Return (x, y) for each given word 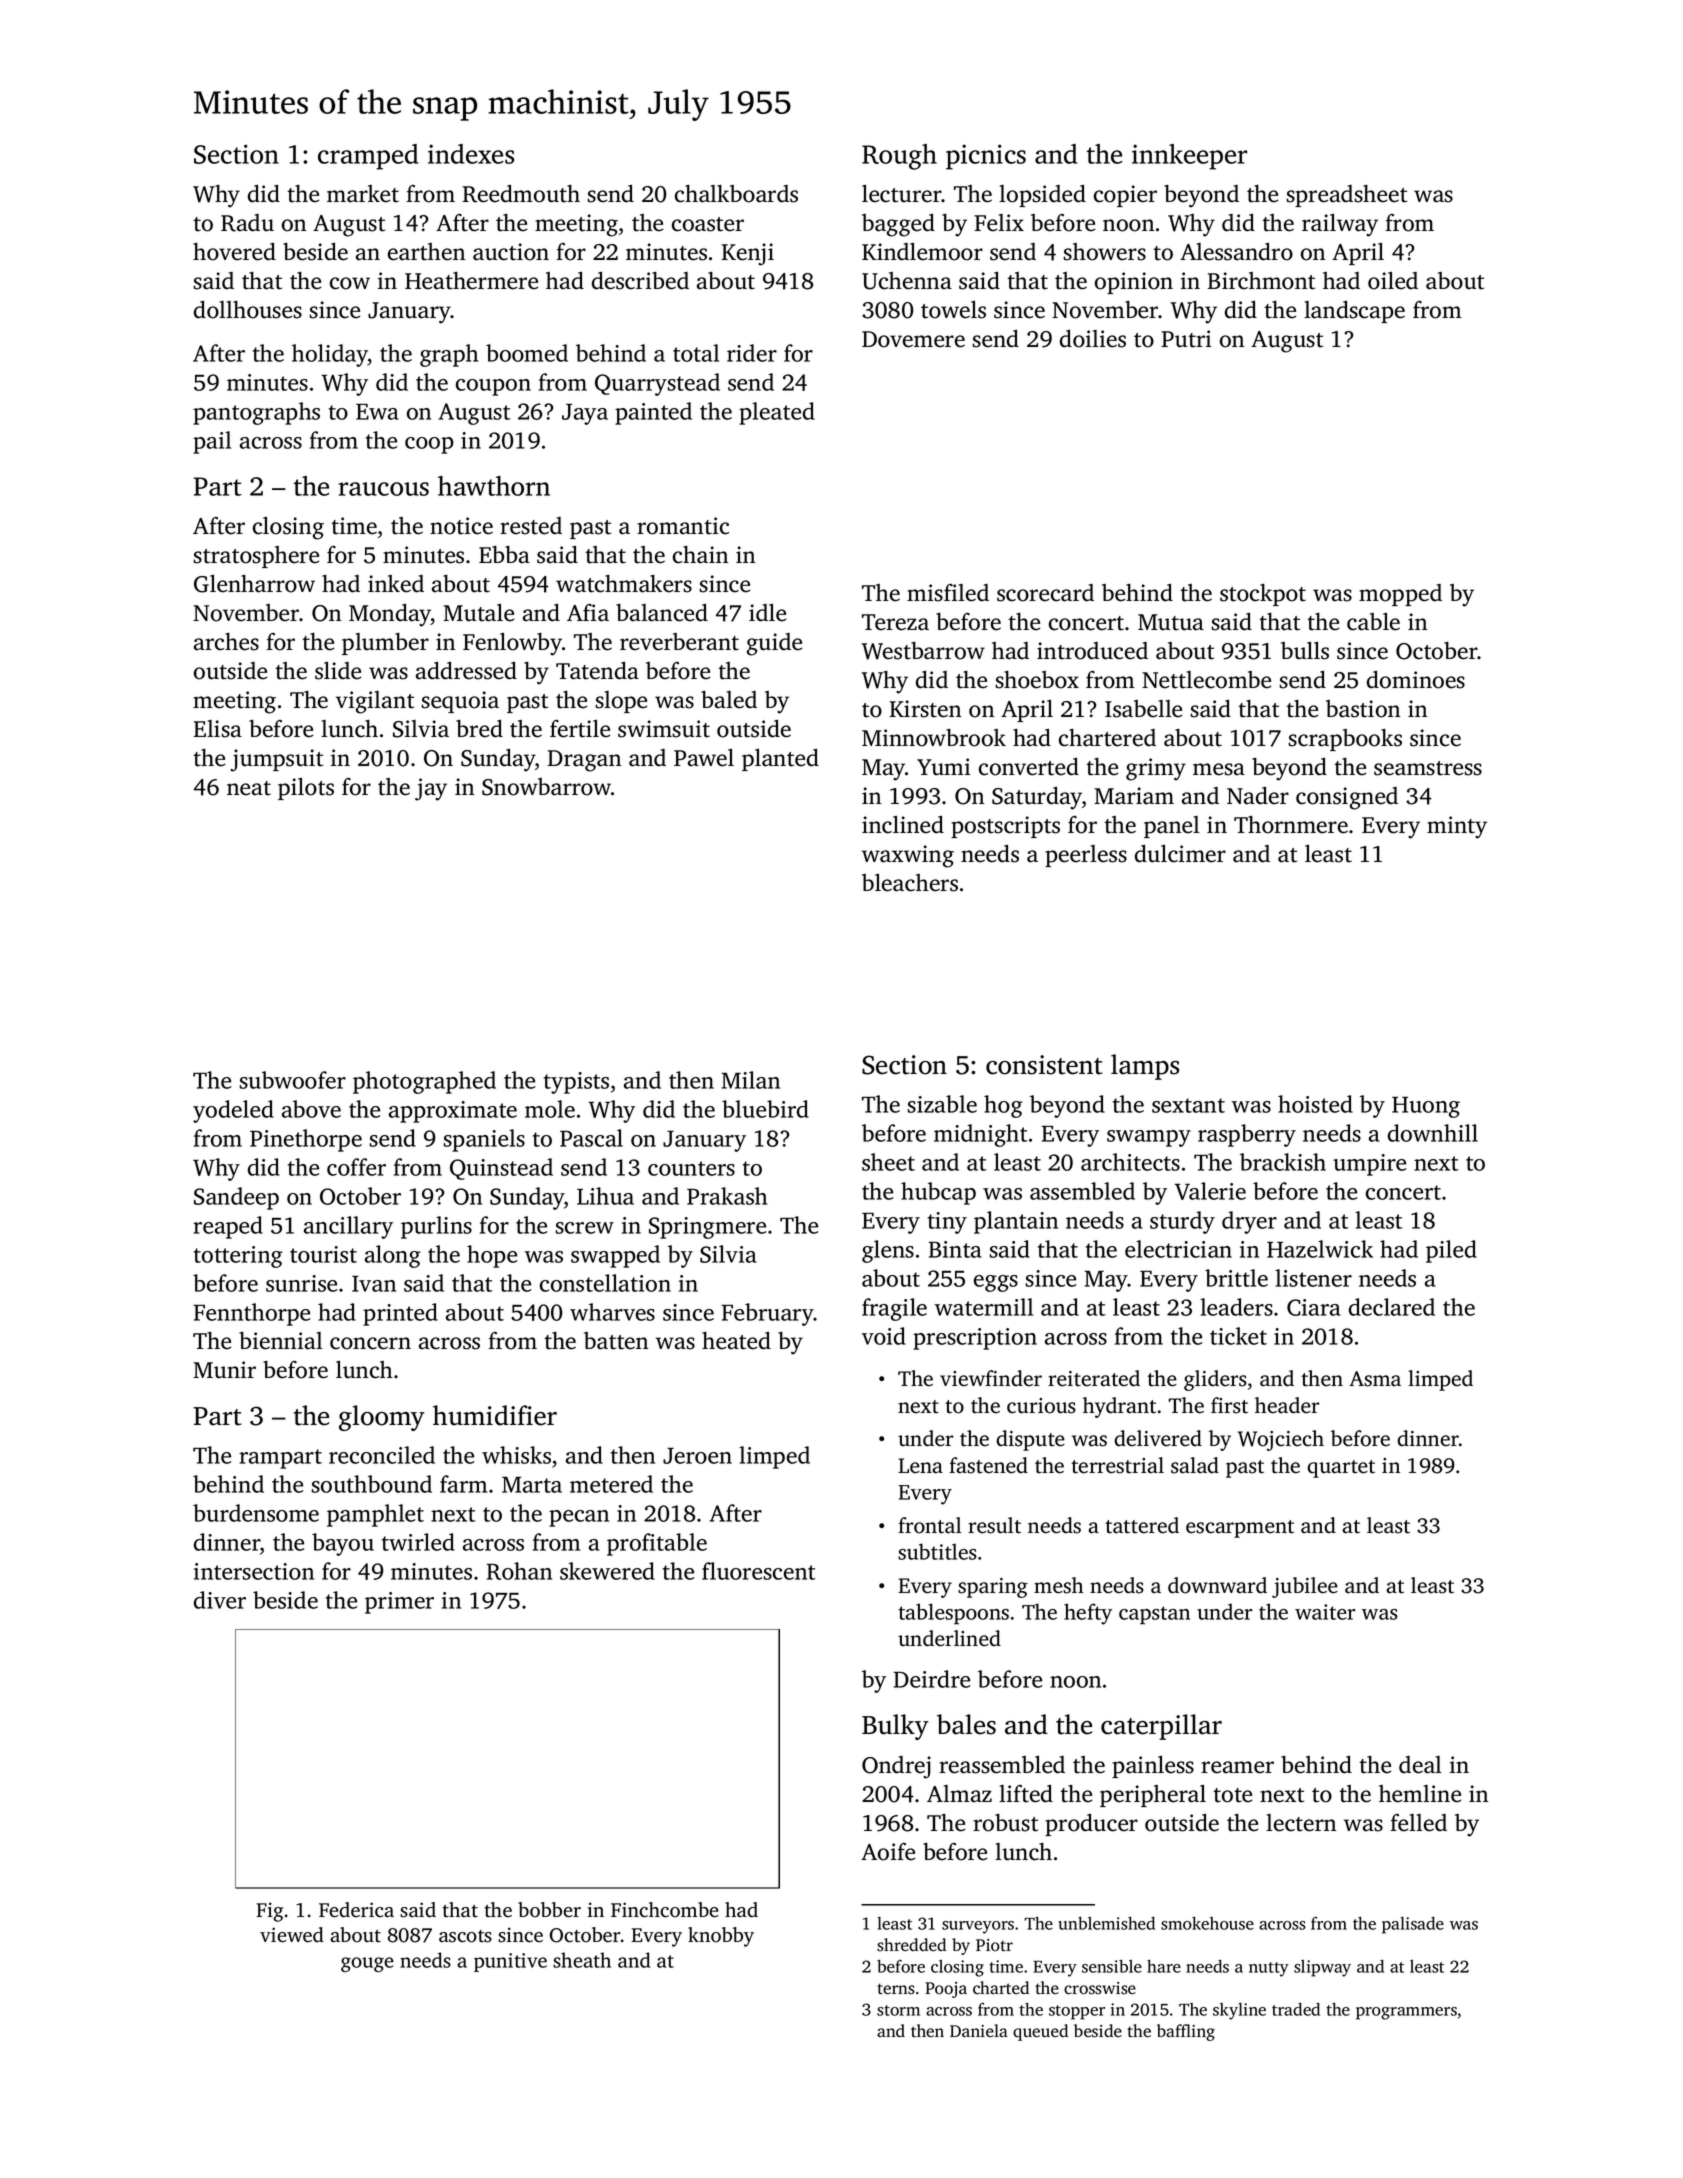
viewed (292, 1935)
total (696, 353)
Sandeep (236, 1198)
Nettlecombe (1206, 680)
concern (370, 1343)
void (884, 1336)
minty (1457, 827)
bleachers (910, 883)
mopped (1400, 595)
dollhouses (248, 310)
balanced (662, 613)
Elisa (218, 729)
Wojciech (1281, 1440)
